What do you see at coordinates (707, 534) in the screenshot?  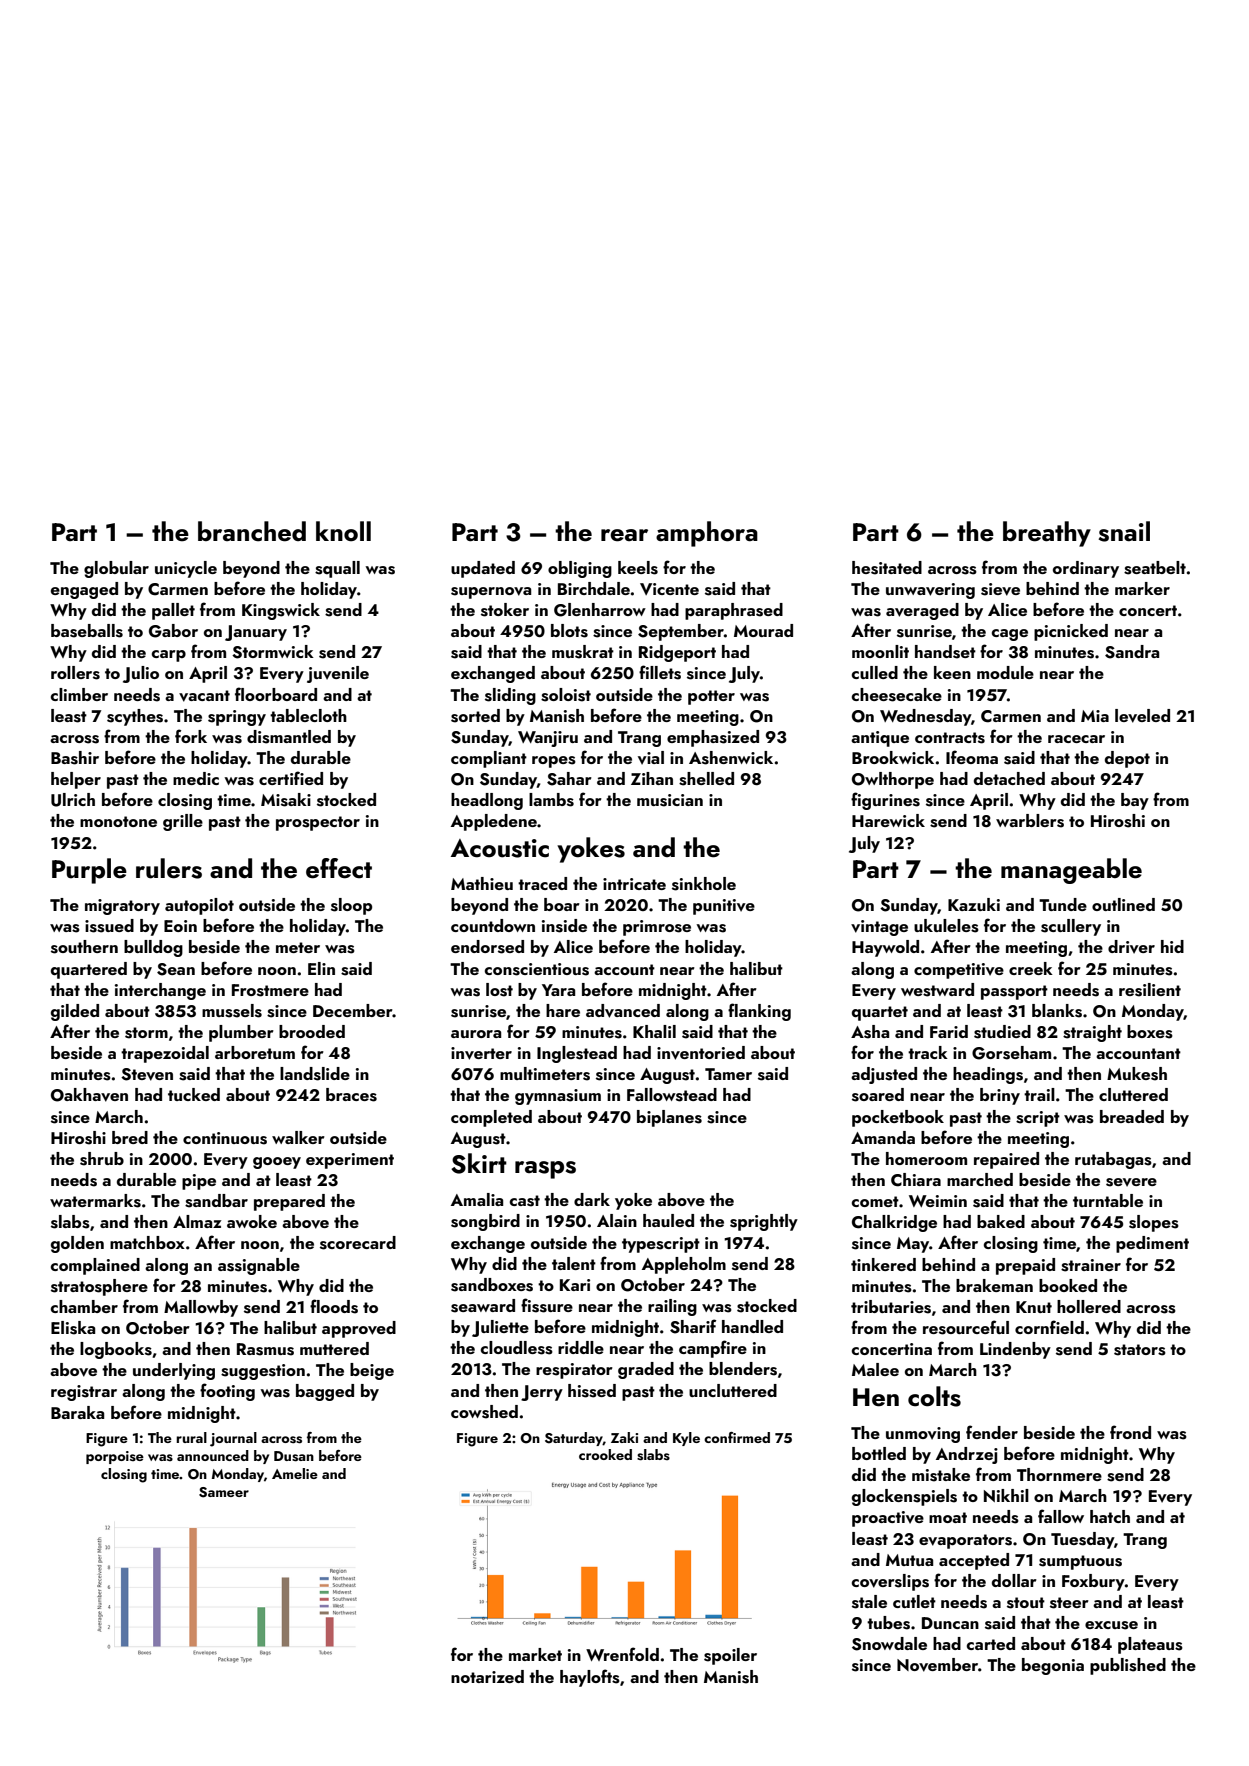 I see `amphora` at bounding box center [707, 534].
